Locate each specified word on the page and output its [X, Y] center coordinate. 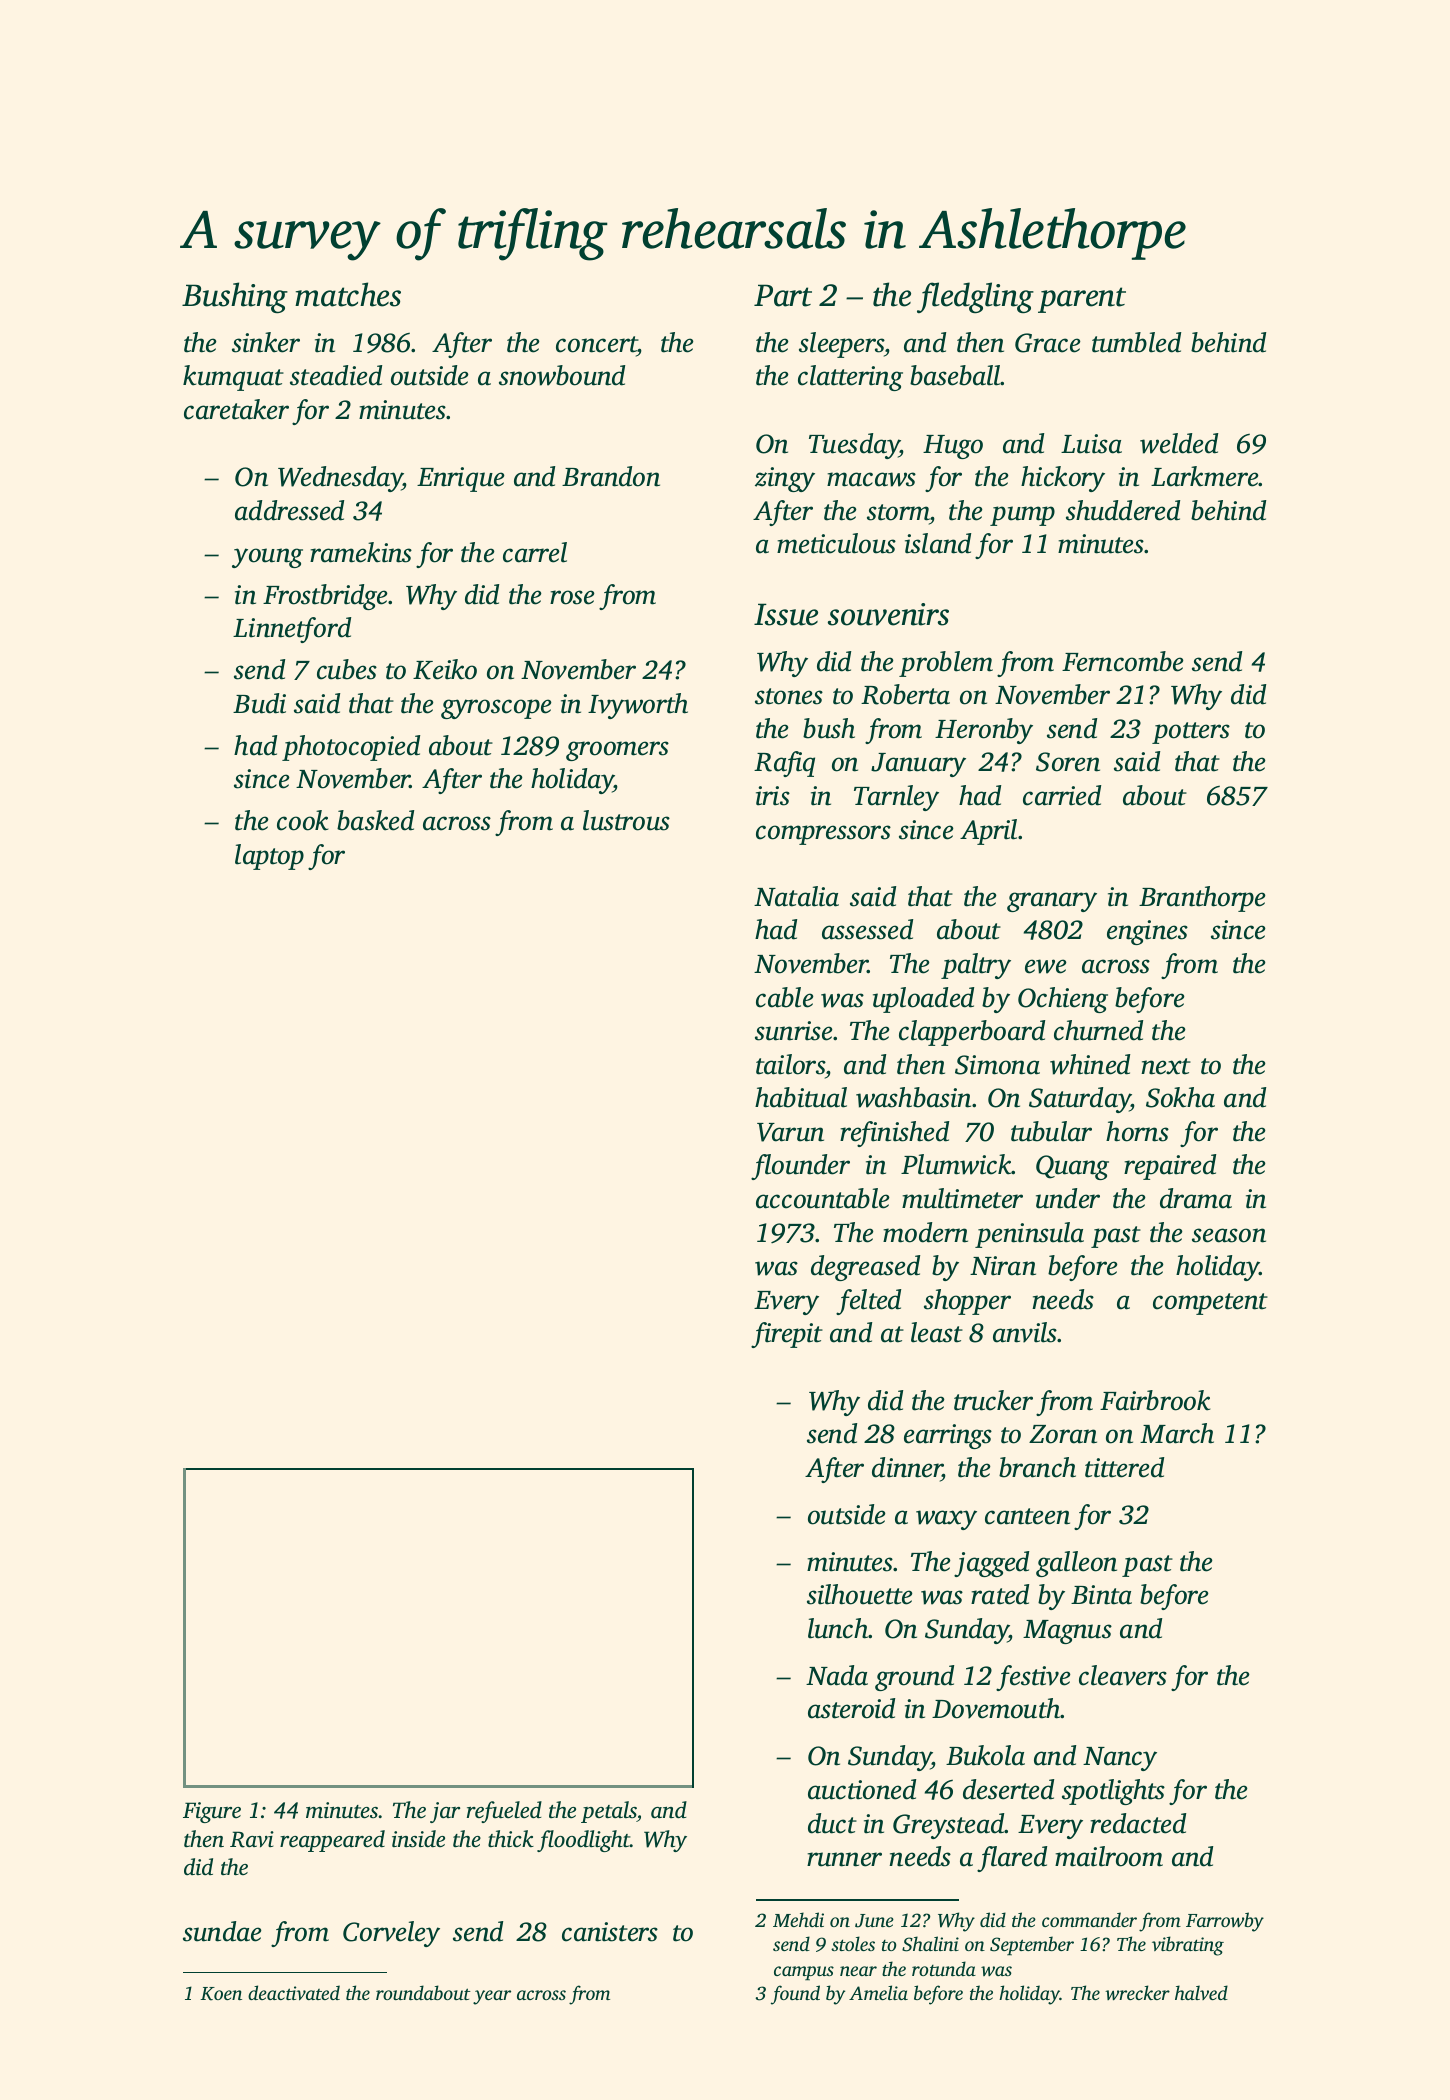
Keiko [445, 669]
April [988, 832]
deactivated [294, 1992]
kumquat [233, 378]
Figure [212, 1812]
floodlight [583, 1841]
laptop [269, 857]
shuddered [1123, 510]
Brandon [611, 476]
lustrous [626, 820]
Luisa [1091, 444]
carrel [535, 552]
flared [1012, 1859]
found [795, 1995]
